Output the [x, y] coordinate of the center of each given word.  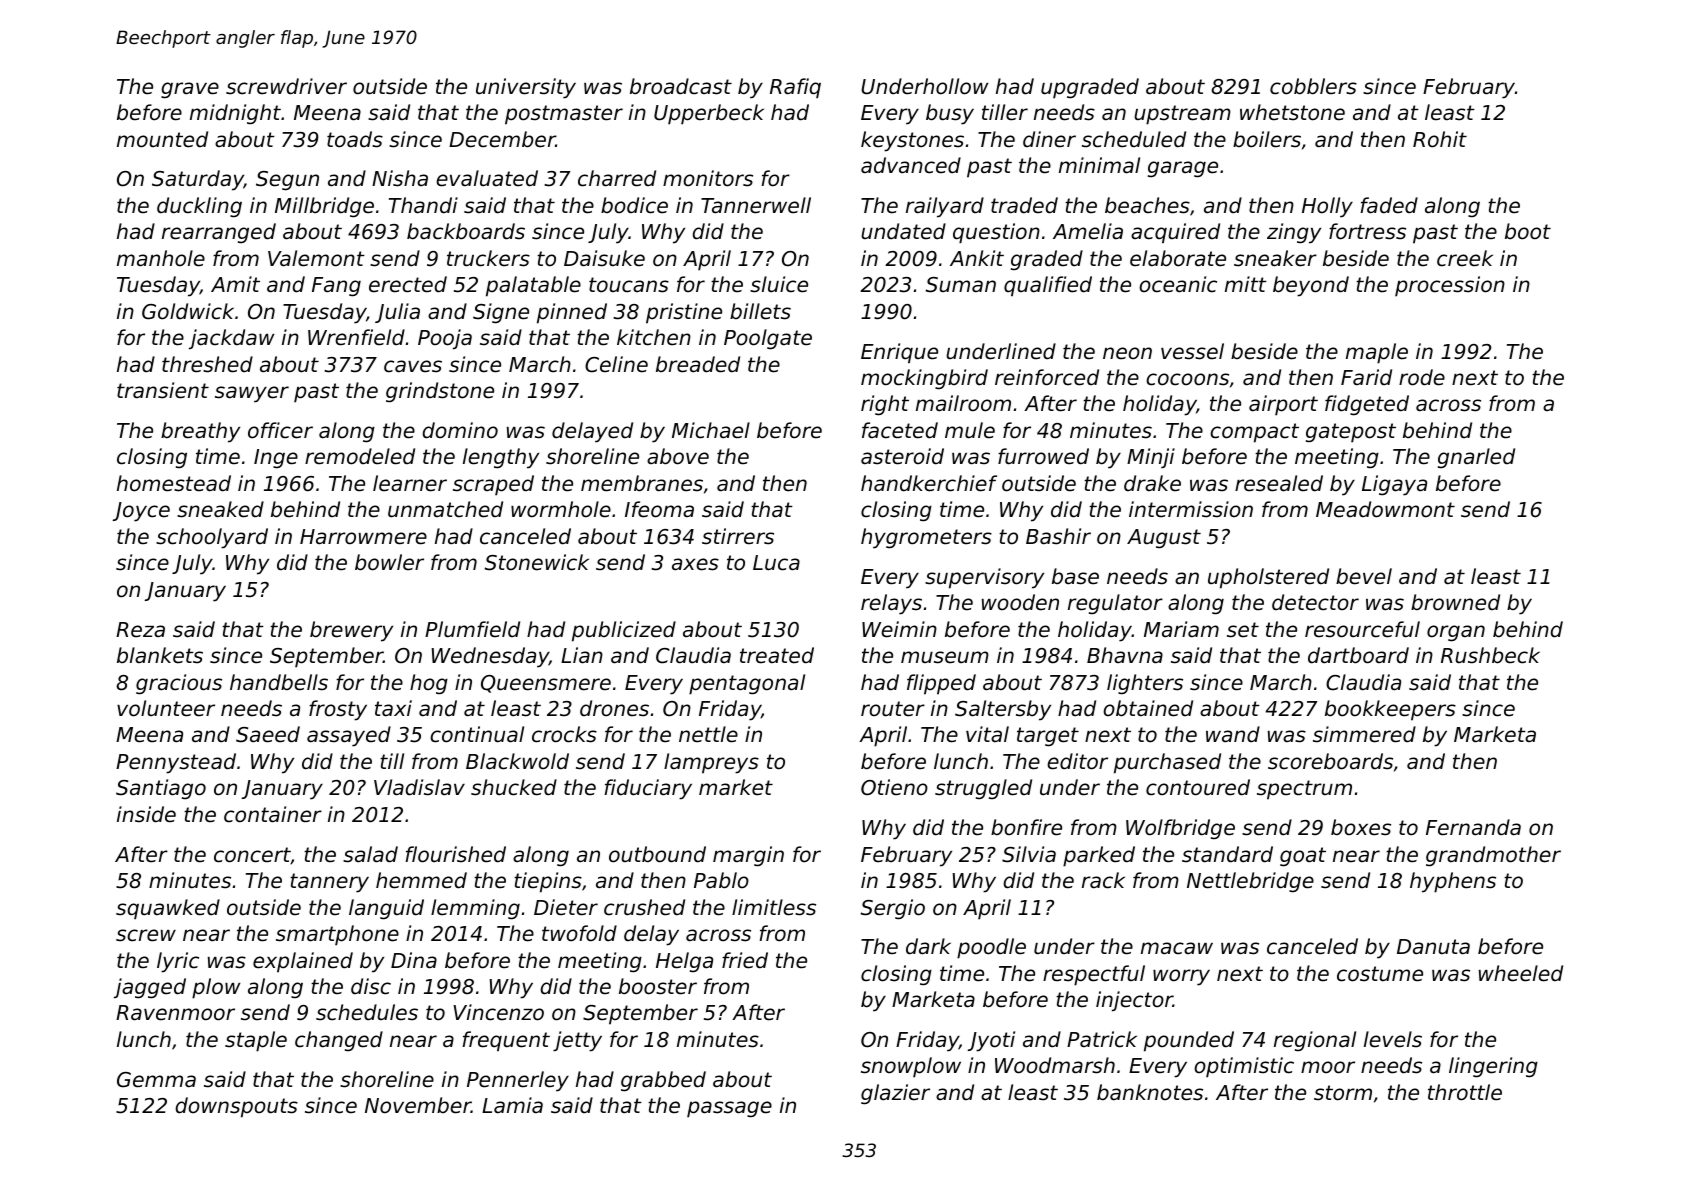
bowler [389, 562]
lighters [1145, 684]
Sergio [893, 909]
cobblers [1313, 86]
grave [190, 90]
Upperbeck [709, 114]
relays [891, 604]
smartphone [337, 935]
